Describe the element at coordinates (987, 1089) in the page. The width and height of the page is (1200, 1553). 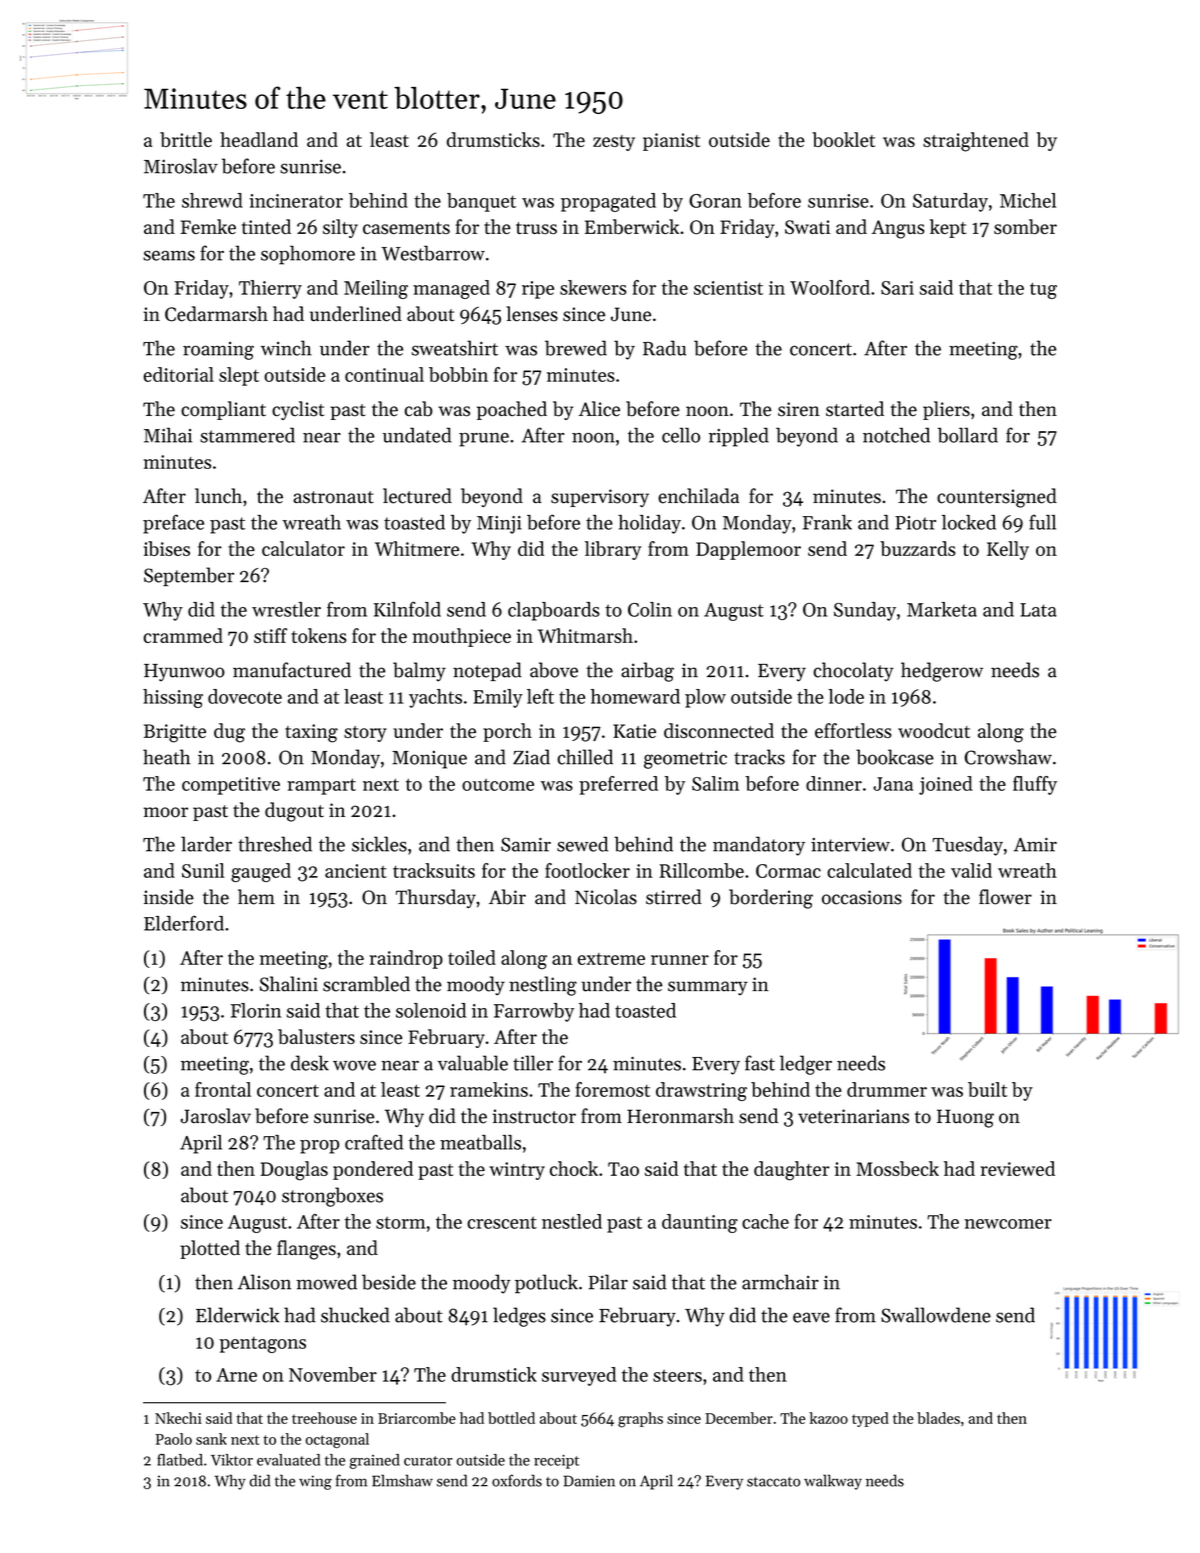
I see `built` at that location.
